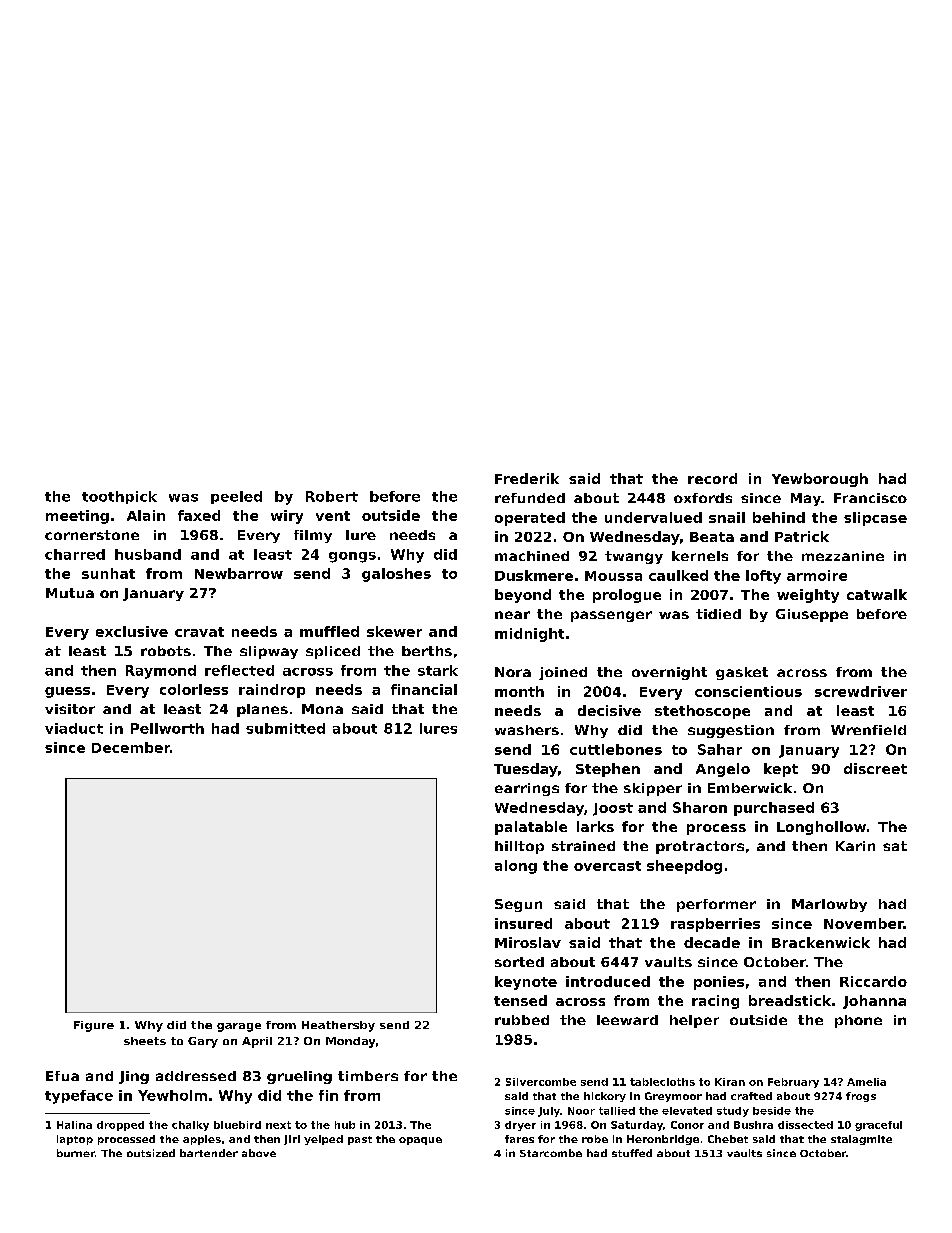  Describe the element at coordinates (715, 925) in the page. I see `raspberries` at that location.
